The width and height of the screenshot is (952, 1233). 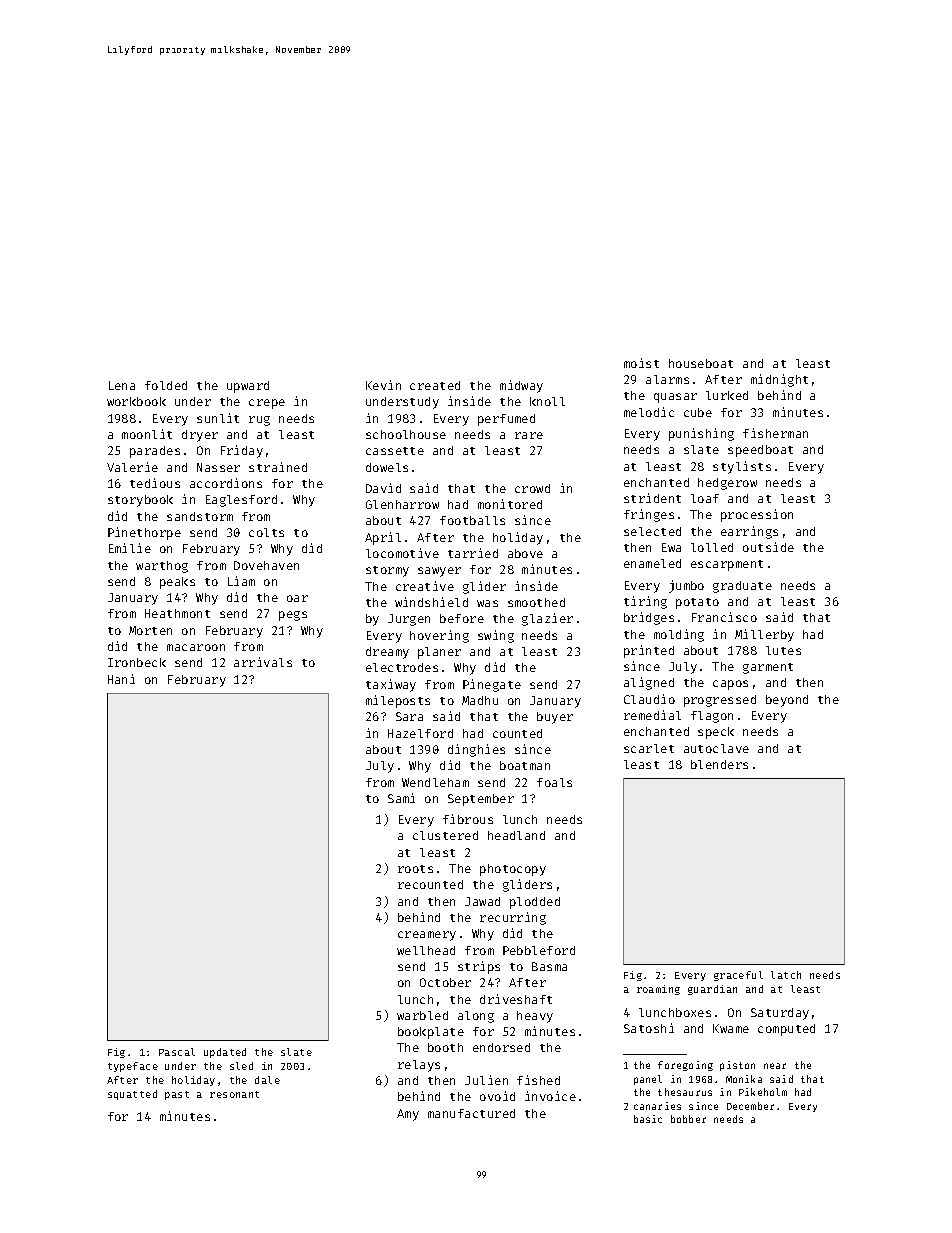 What do you see at coordinates (248, 387) in the screenshot?
I see `upward` at bounding box center [248, 387].
